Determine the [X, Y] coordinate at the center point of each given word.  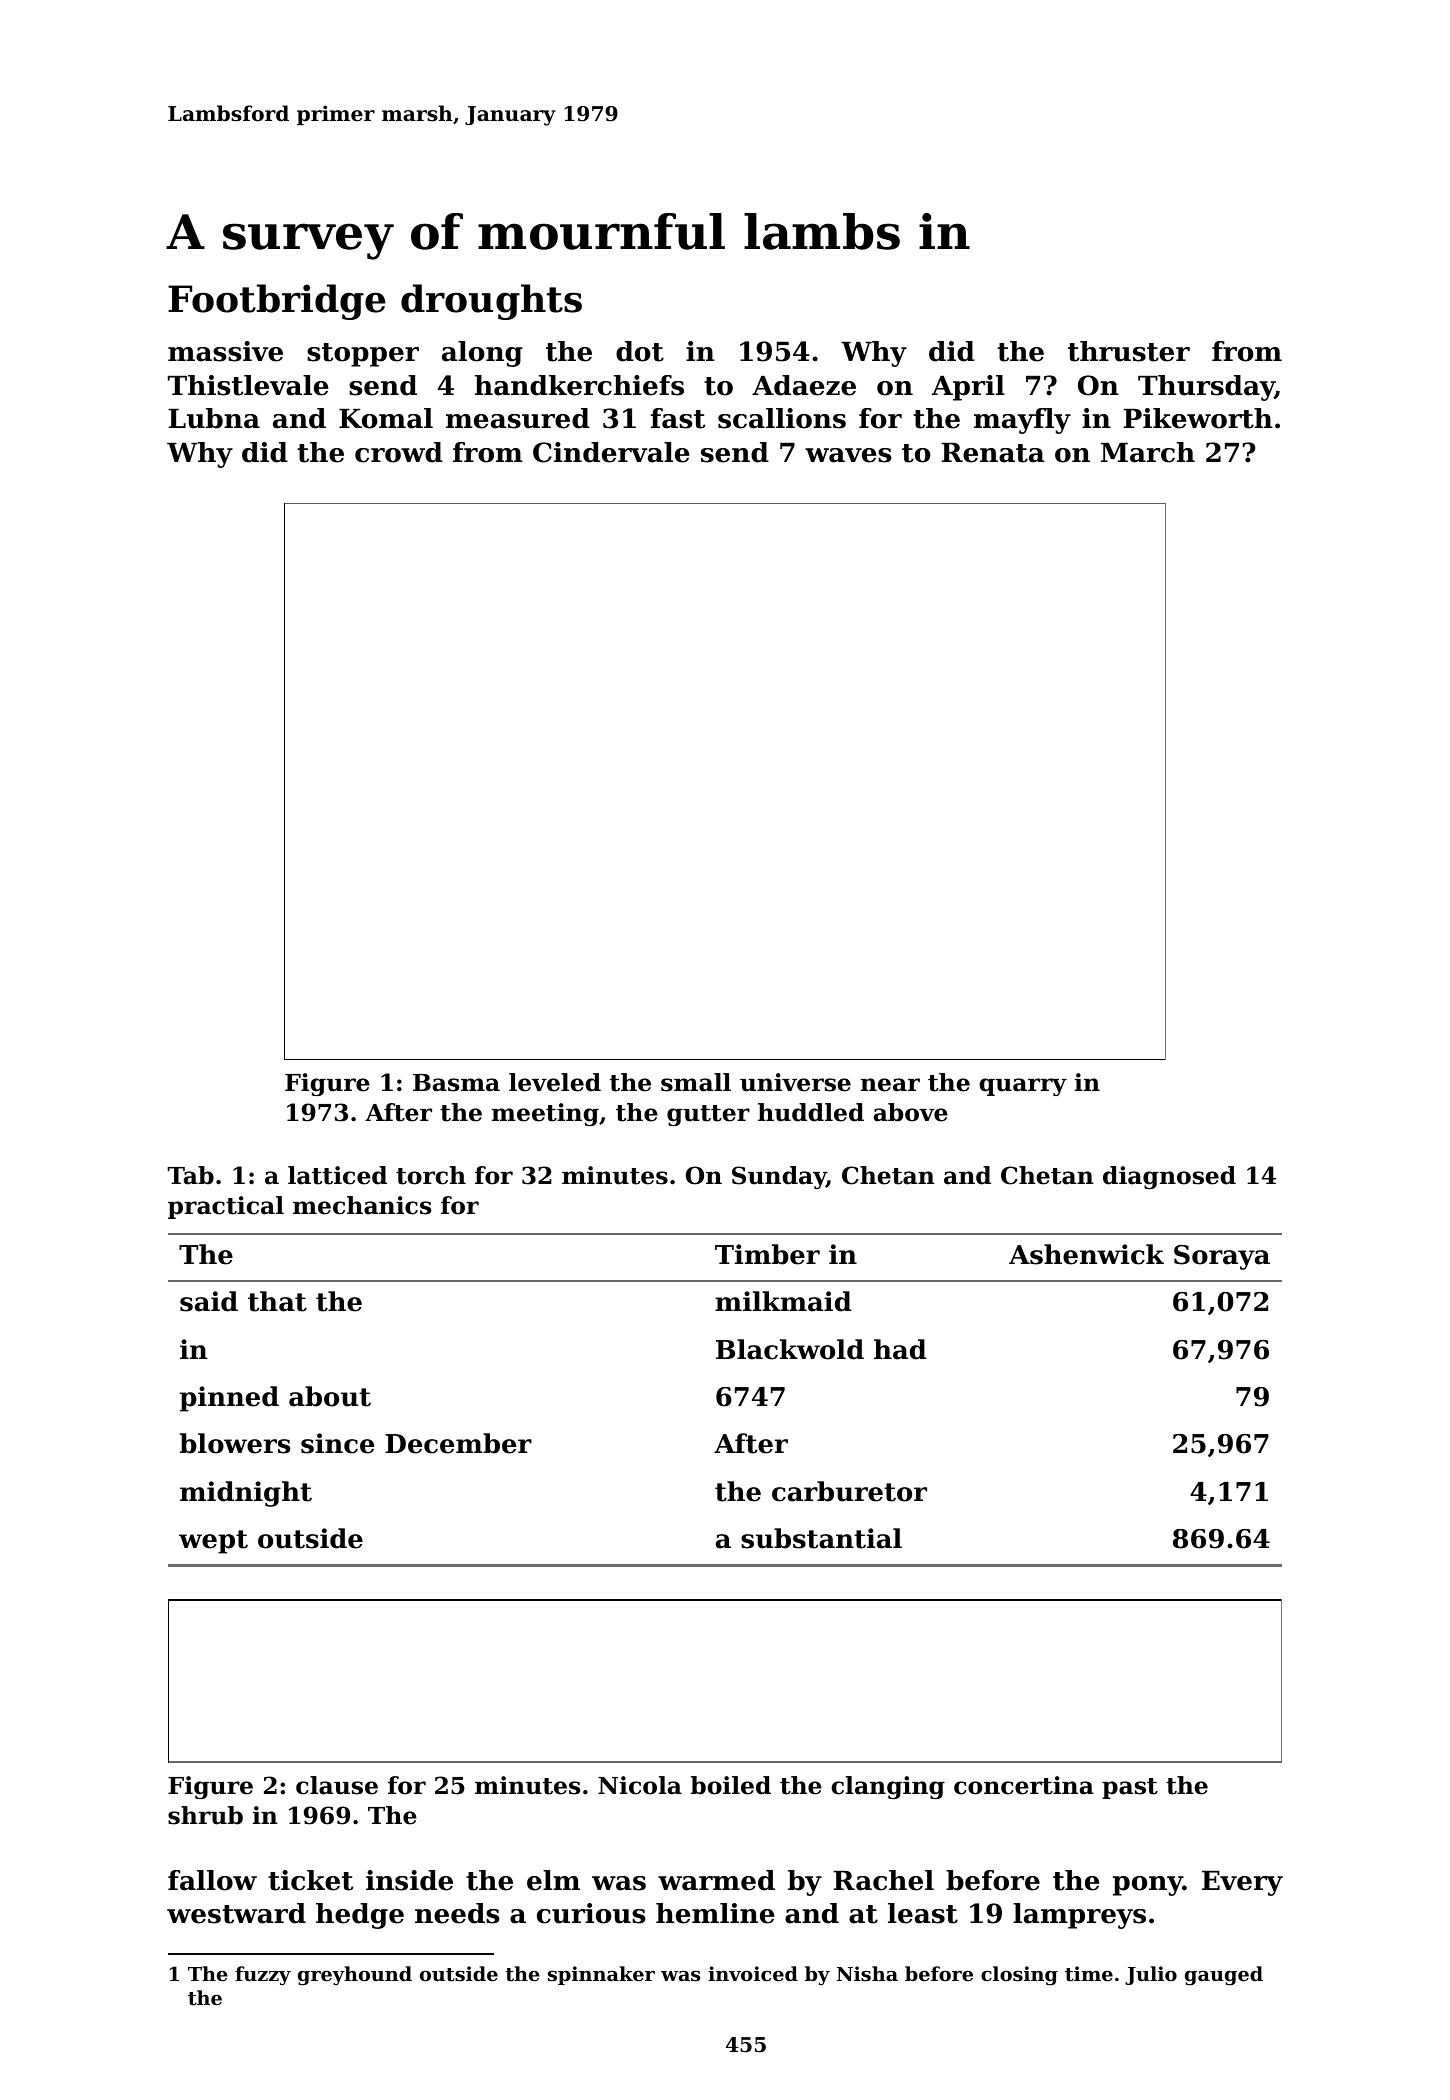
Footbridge [277, 302]
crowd [399, 452]
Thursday [1206, 388]
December [458, 1443]
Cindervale [611, 452]
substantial [821, 1538]
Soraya [1222, 1257]
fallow [212, 1880]
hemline [715, 1913]
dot [640, 351]
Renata [993, 453]
